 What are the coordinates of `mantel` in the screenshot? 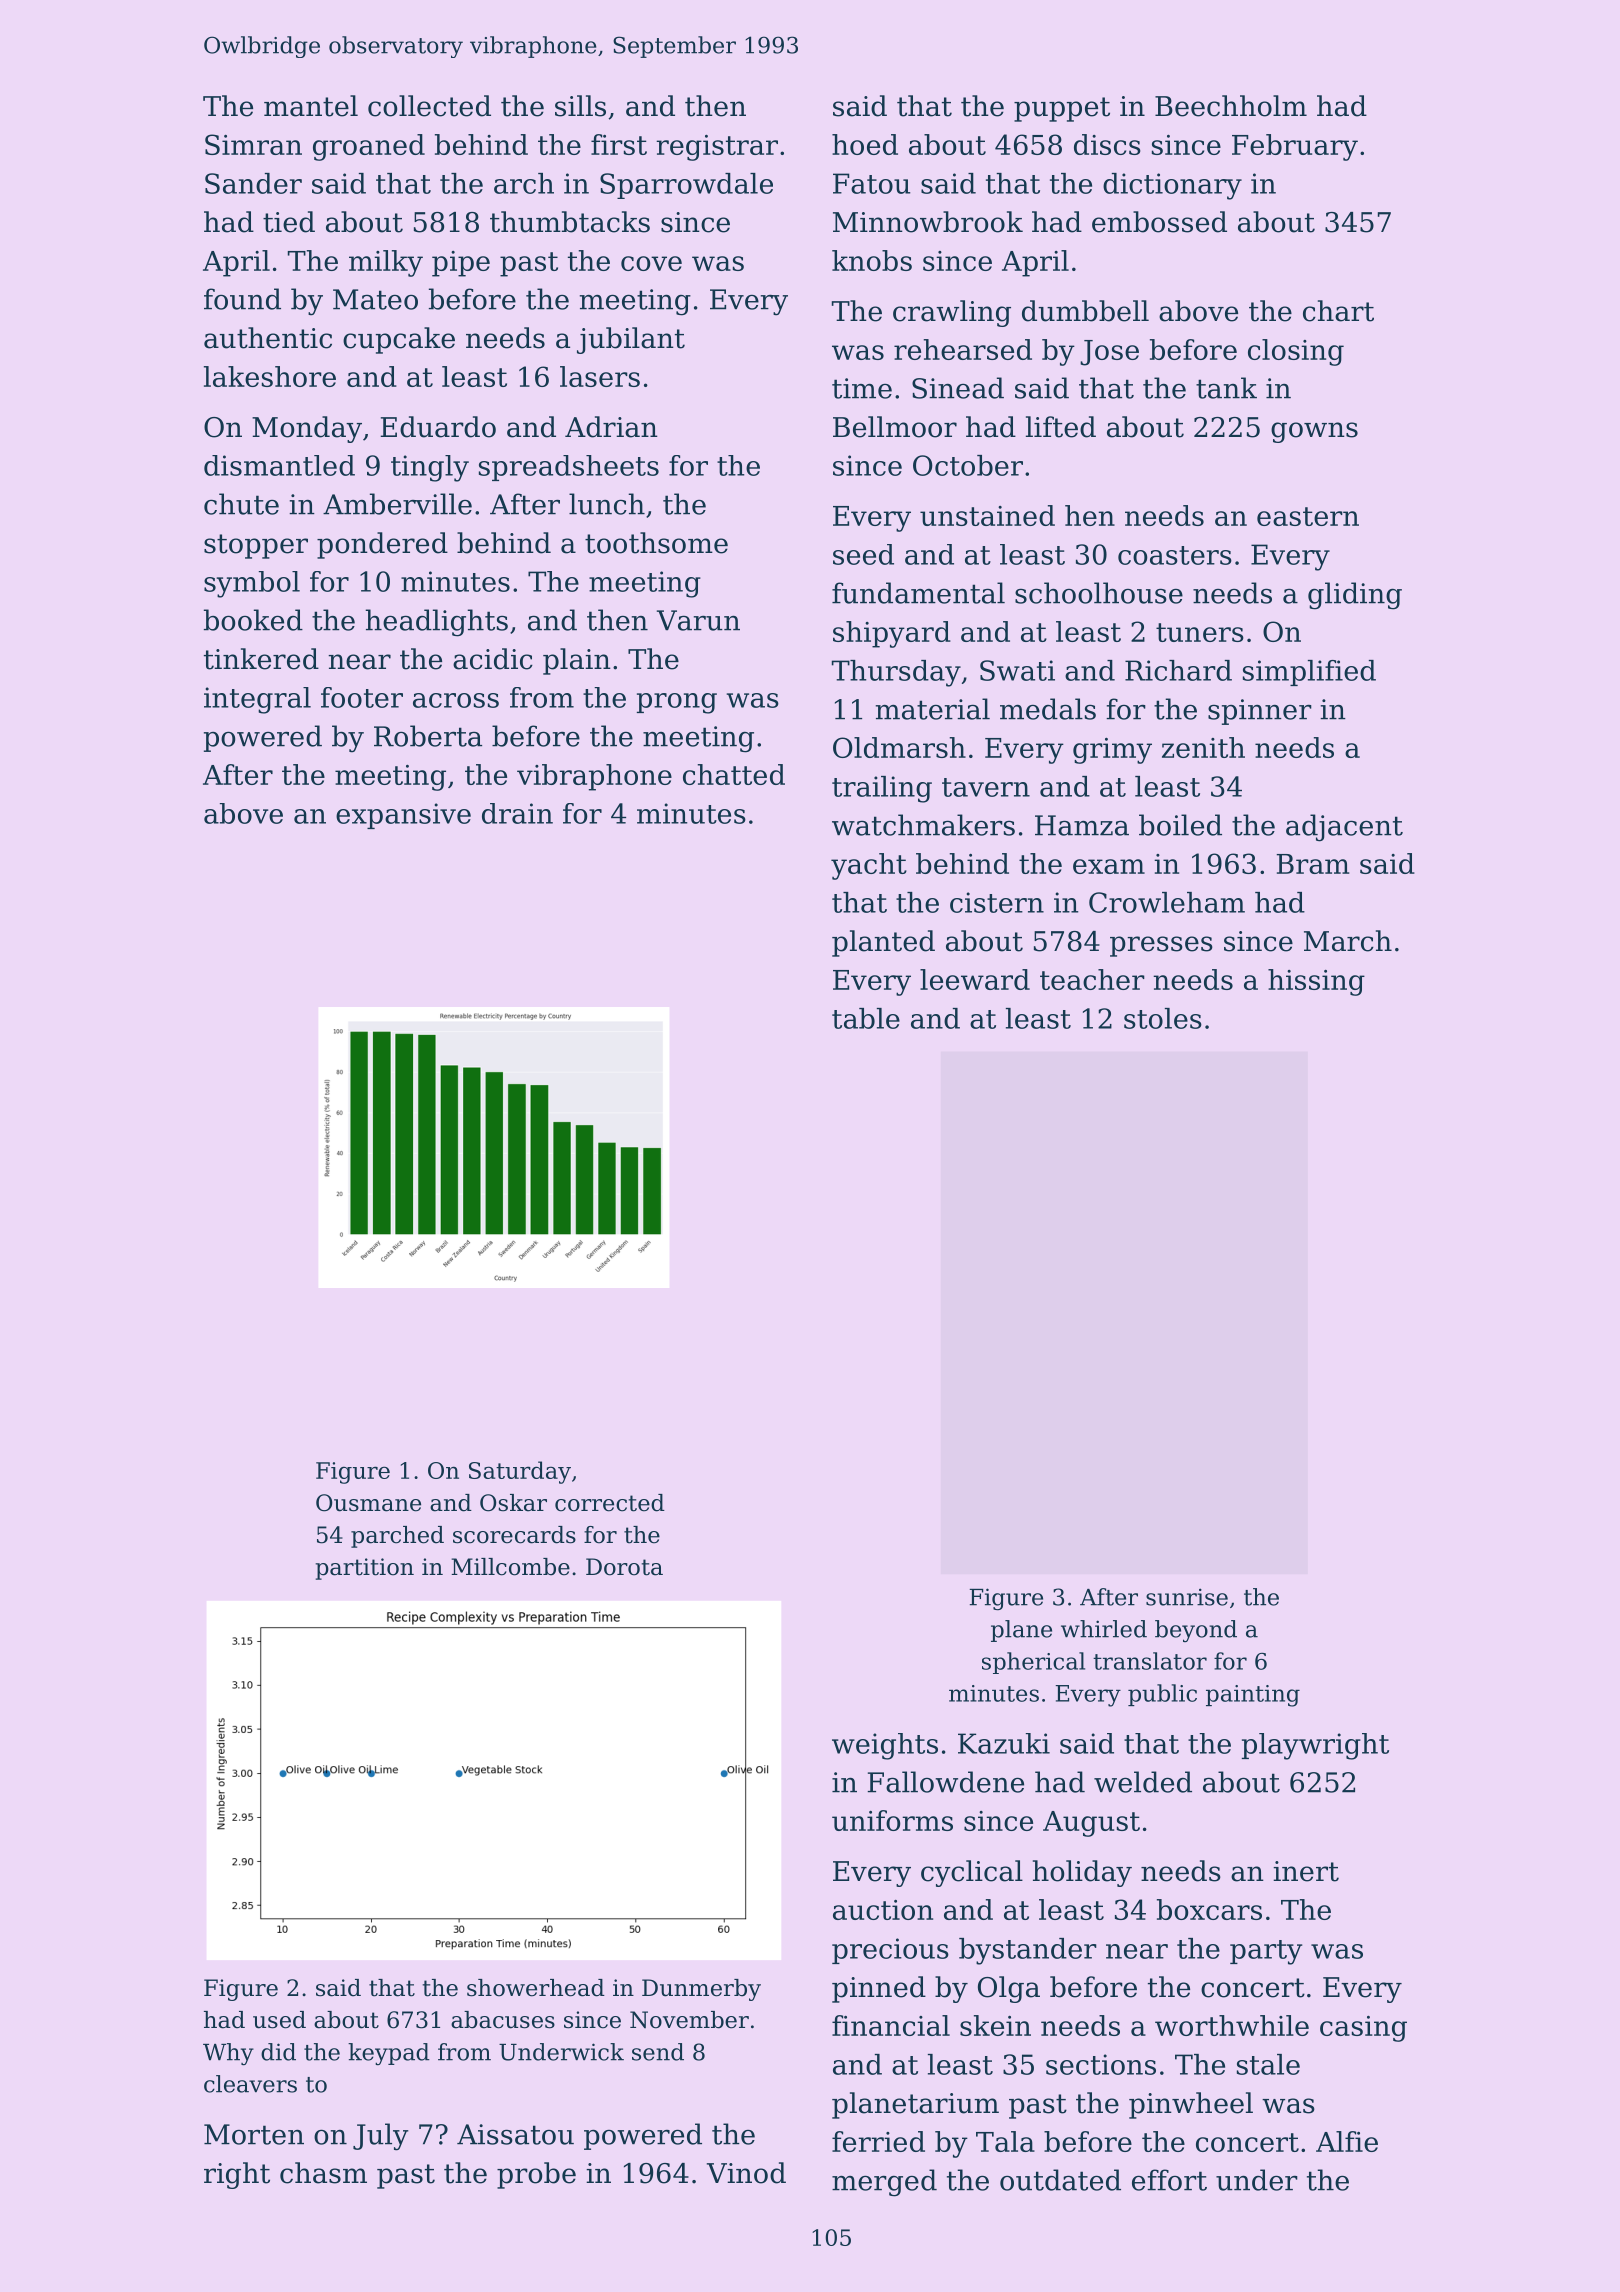 It's located at (311, 106).
